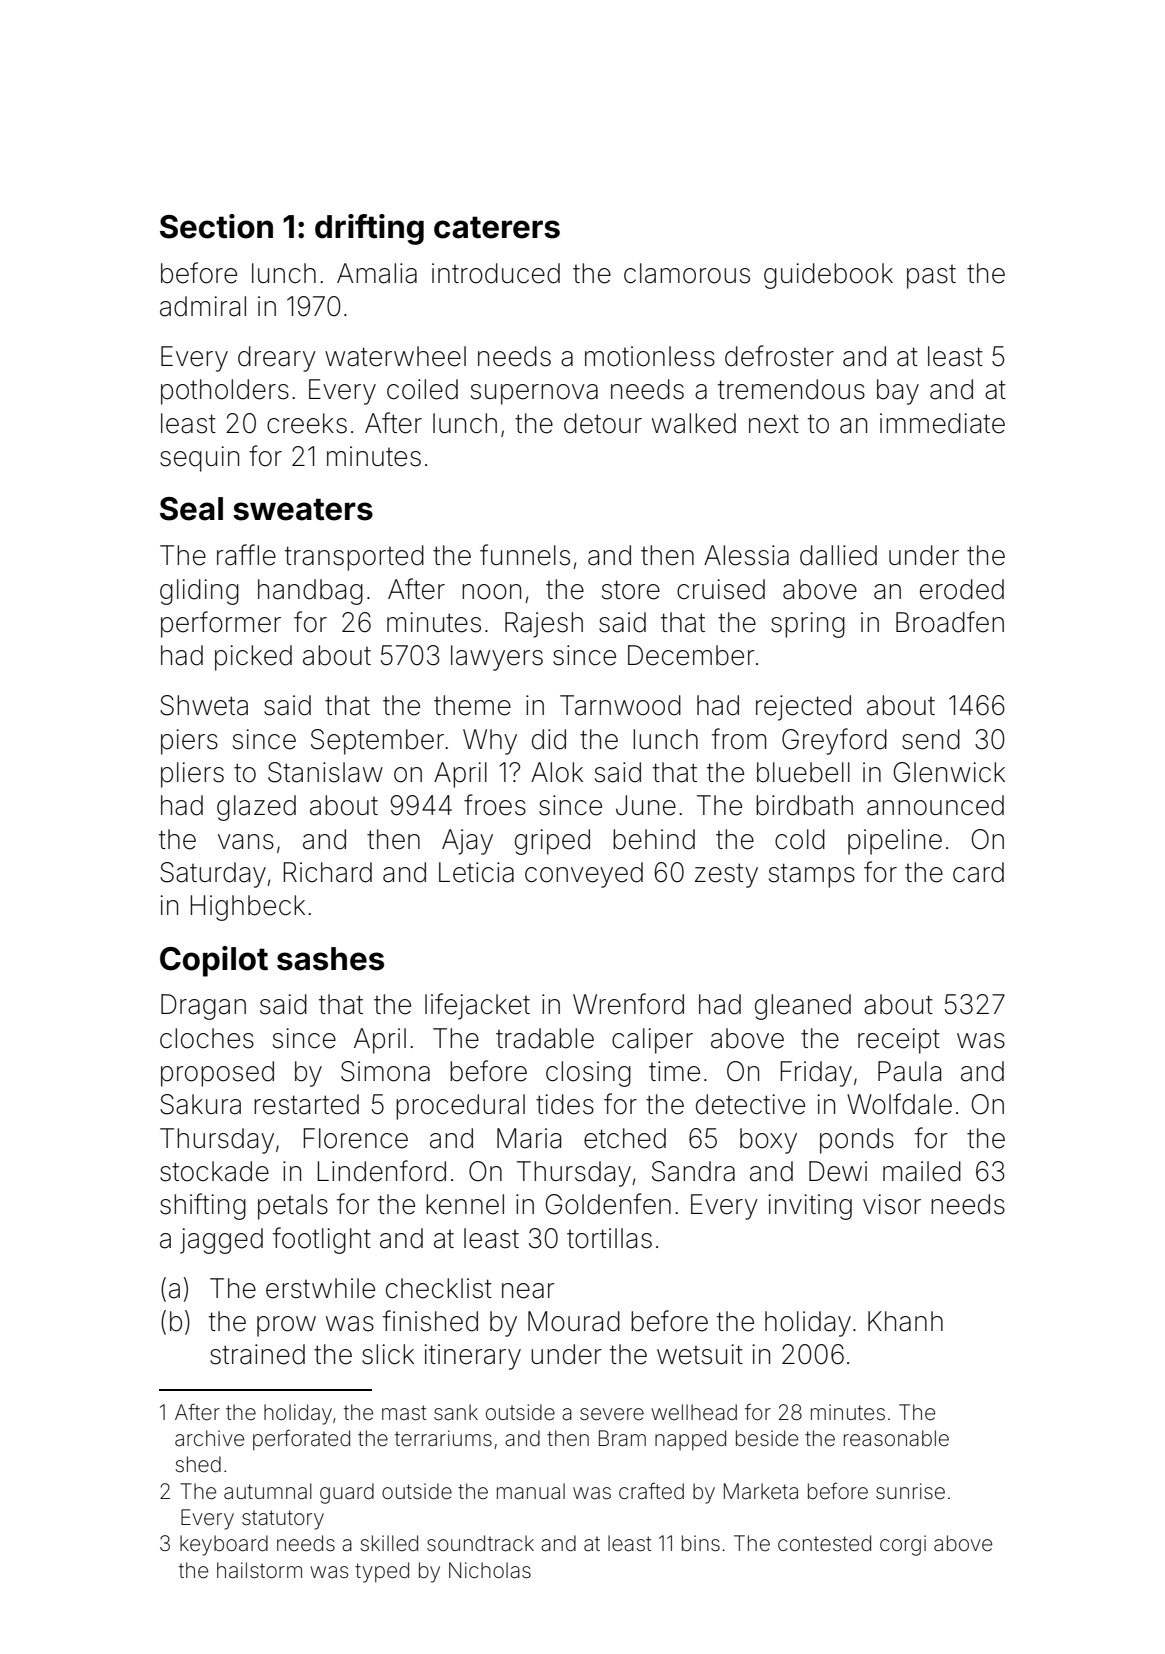  Describe the element at coordinates (931, 277) in the screenshot. I see `past` at that location.
